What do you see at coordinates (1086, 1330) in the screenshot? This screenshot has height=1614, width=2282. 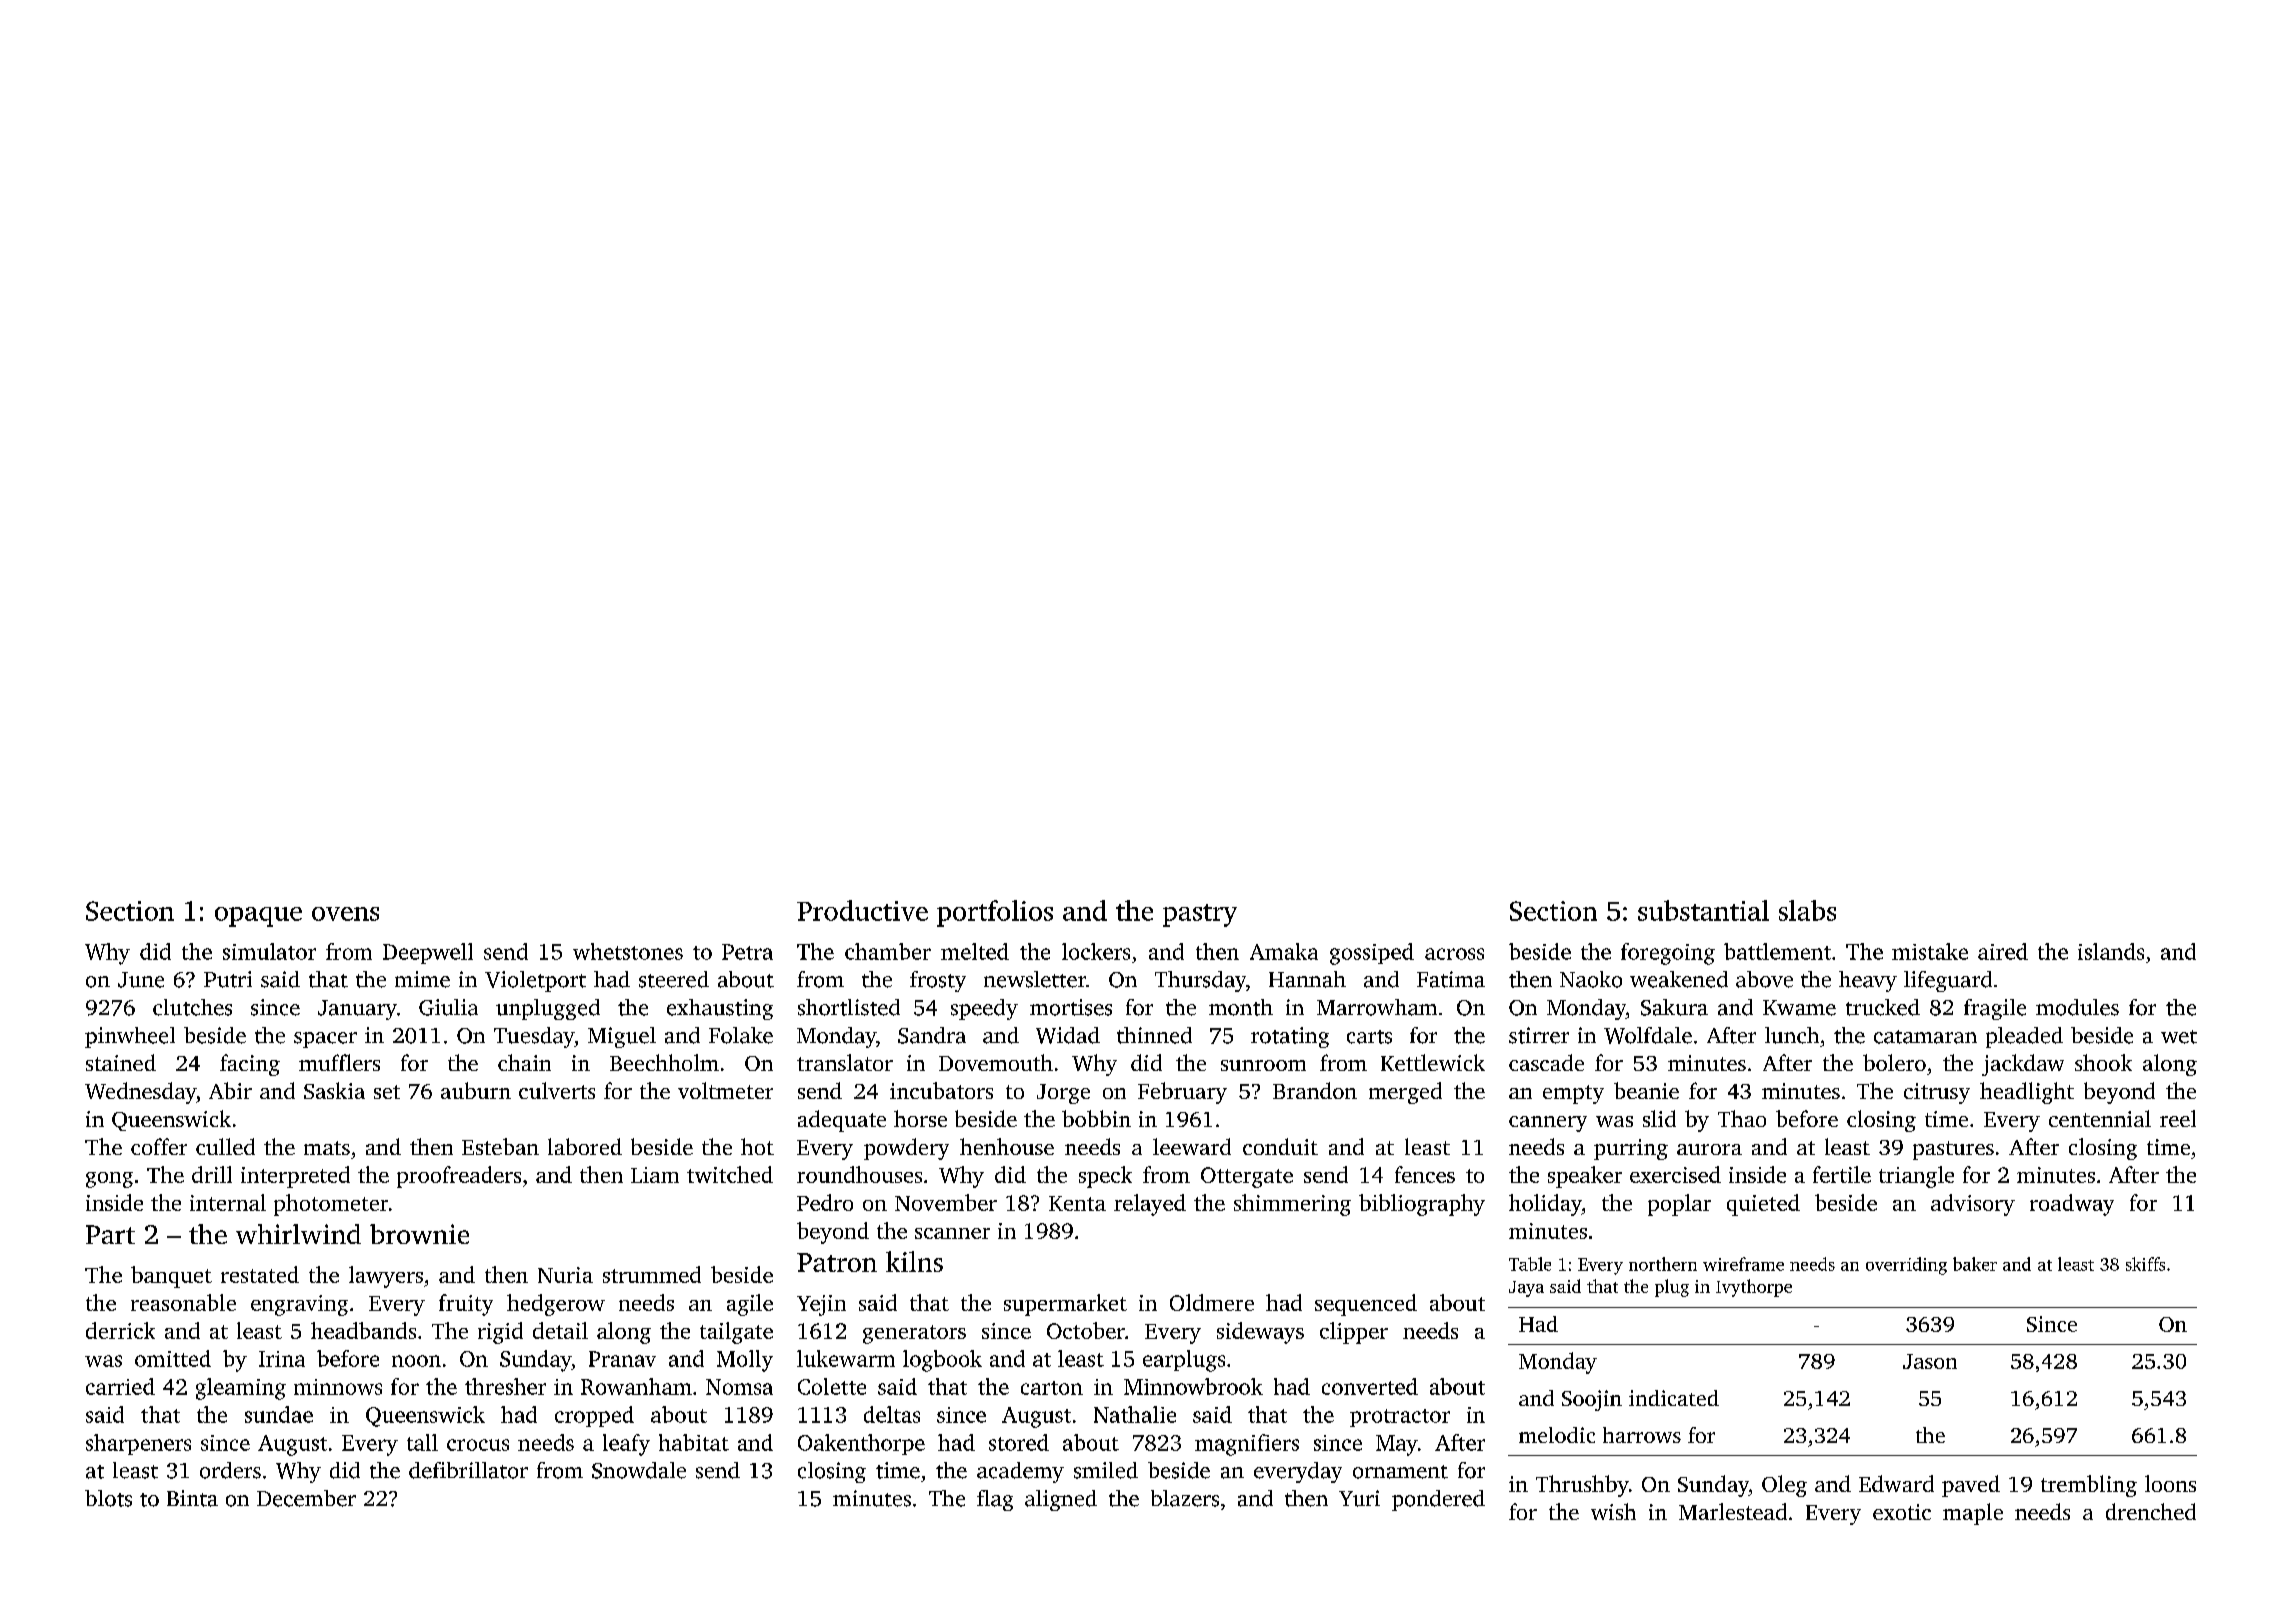 I see `October` at bounding box center [1086, 1330].
